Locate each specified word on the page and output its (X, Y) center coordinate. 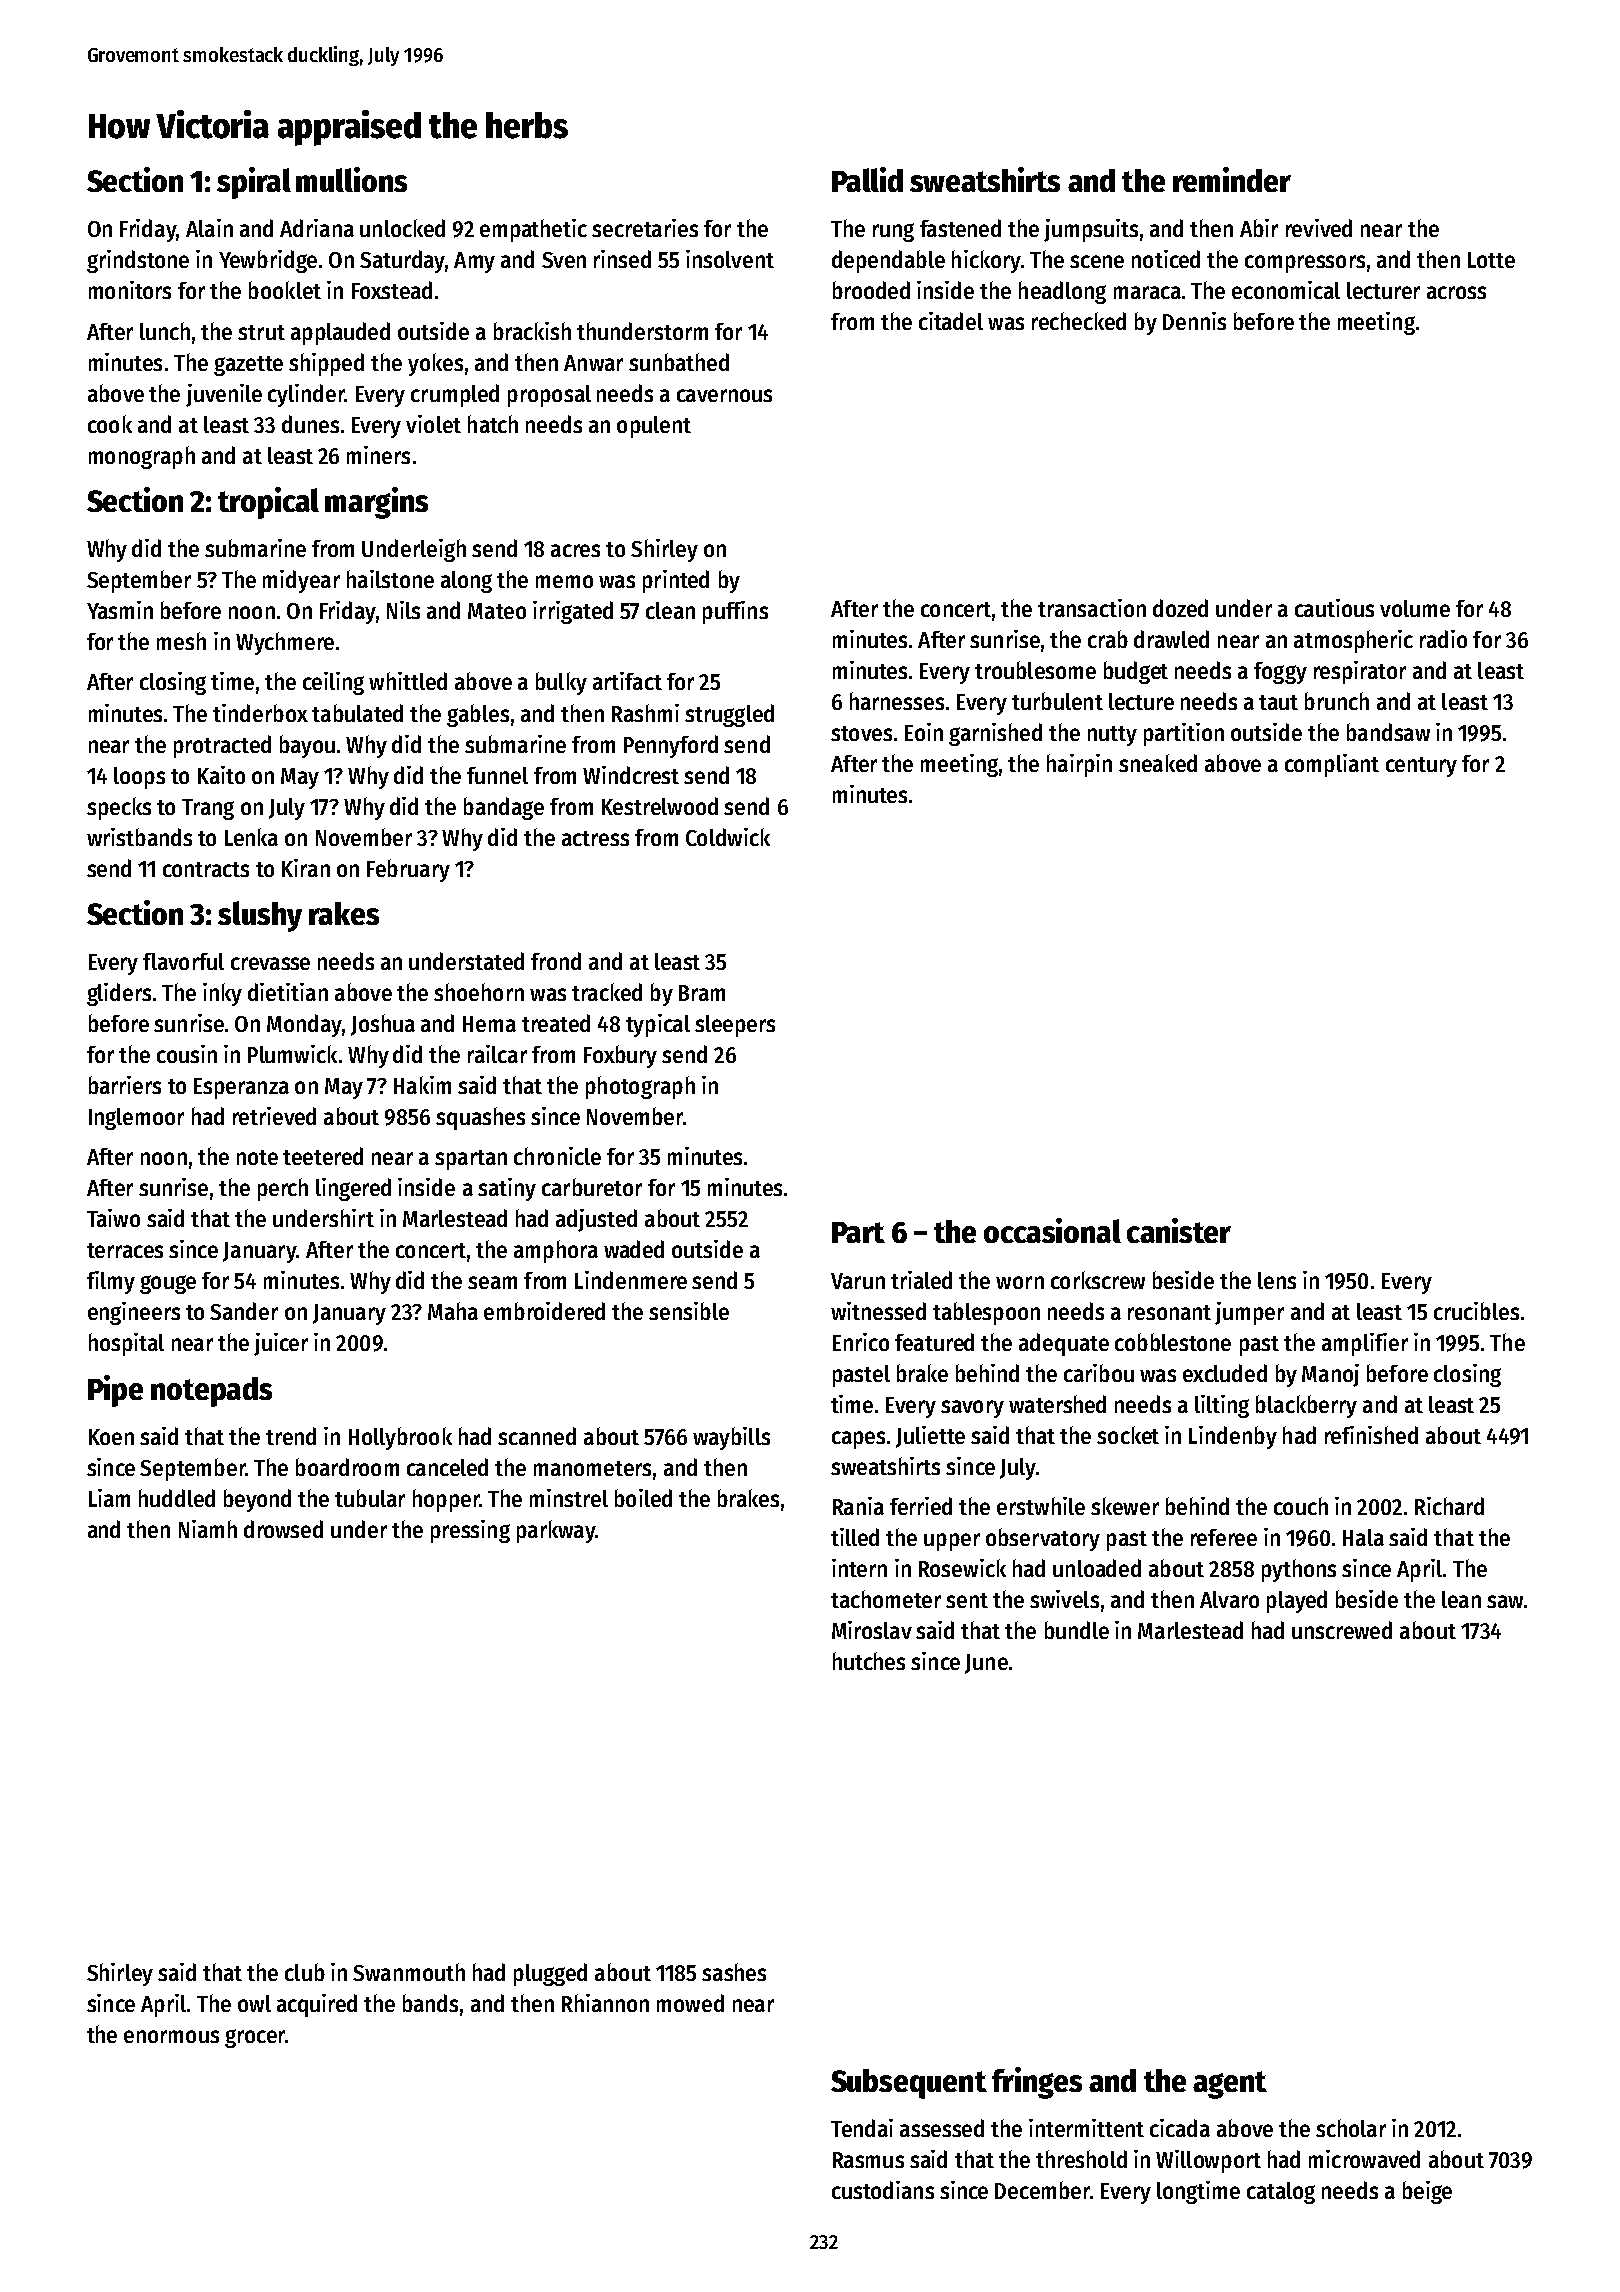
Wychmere (285, 643)
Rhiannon (605, 2003)
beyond (257, 1500)
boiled (643, 1498)
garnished (995, 734)
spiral (254, 183)
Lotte (1491, 260)
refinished (1371, 1435)
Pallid (867, 179)
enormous (171, 2036)
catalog (1281, 2193)
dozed (1180, 608)
